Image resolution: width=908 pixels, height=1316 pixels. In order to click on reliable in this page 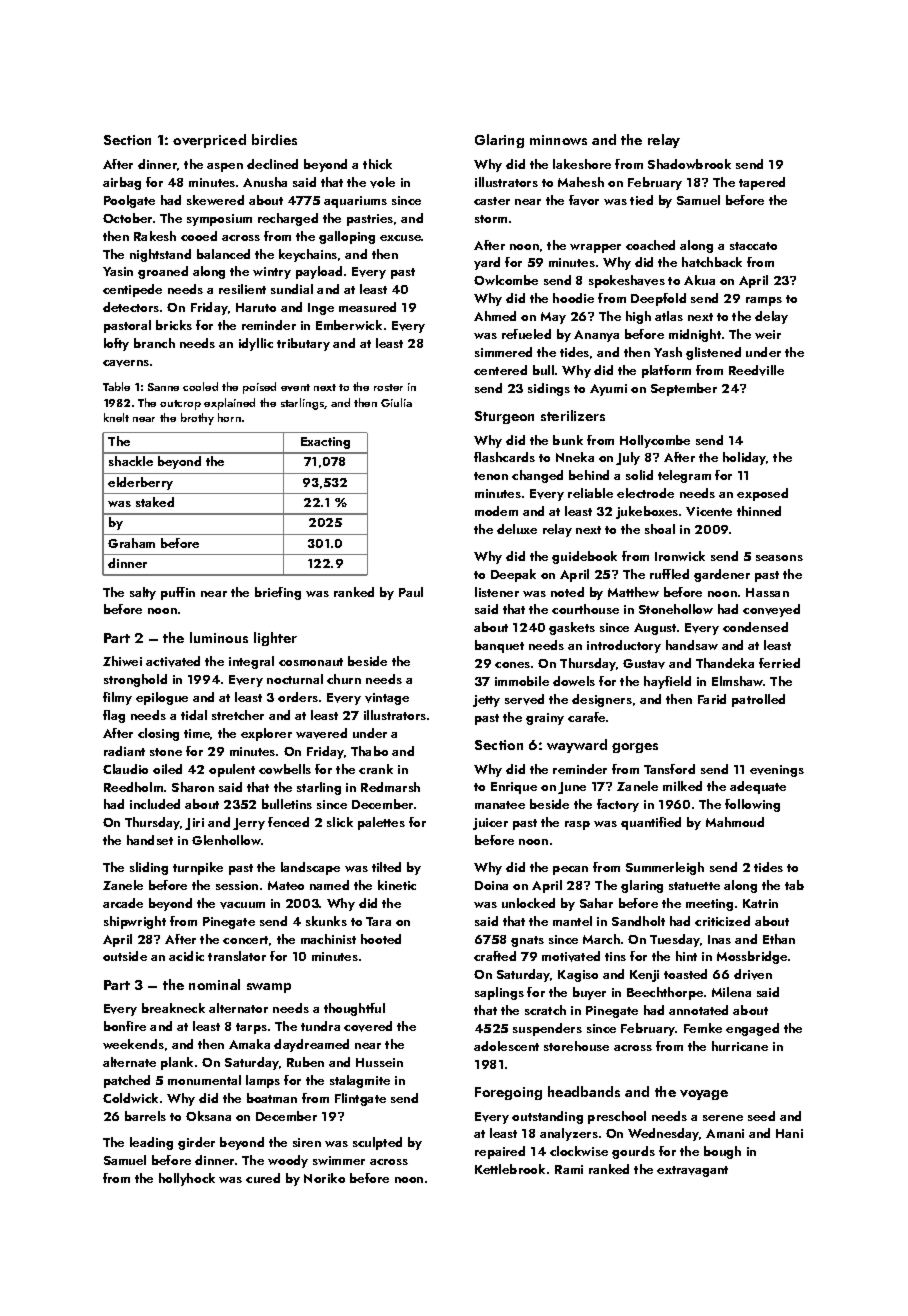, I will do `click(590, 493)`.
